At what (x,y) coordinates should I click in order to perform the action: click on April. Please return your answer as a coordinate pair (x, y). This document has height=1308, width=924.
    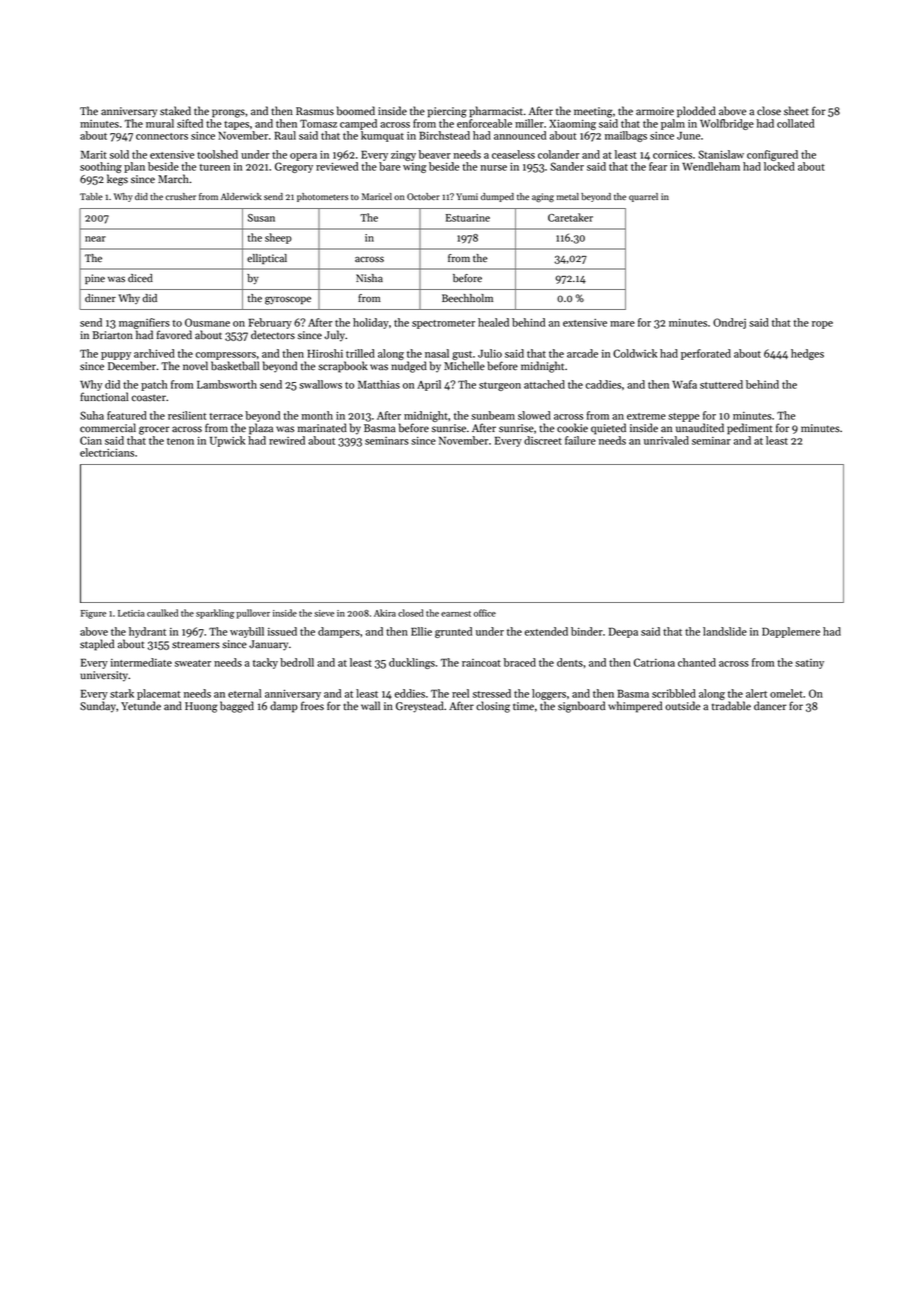
    Looking at the image, I should click on (429, 385).
